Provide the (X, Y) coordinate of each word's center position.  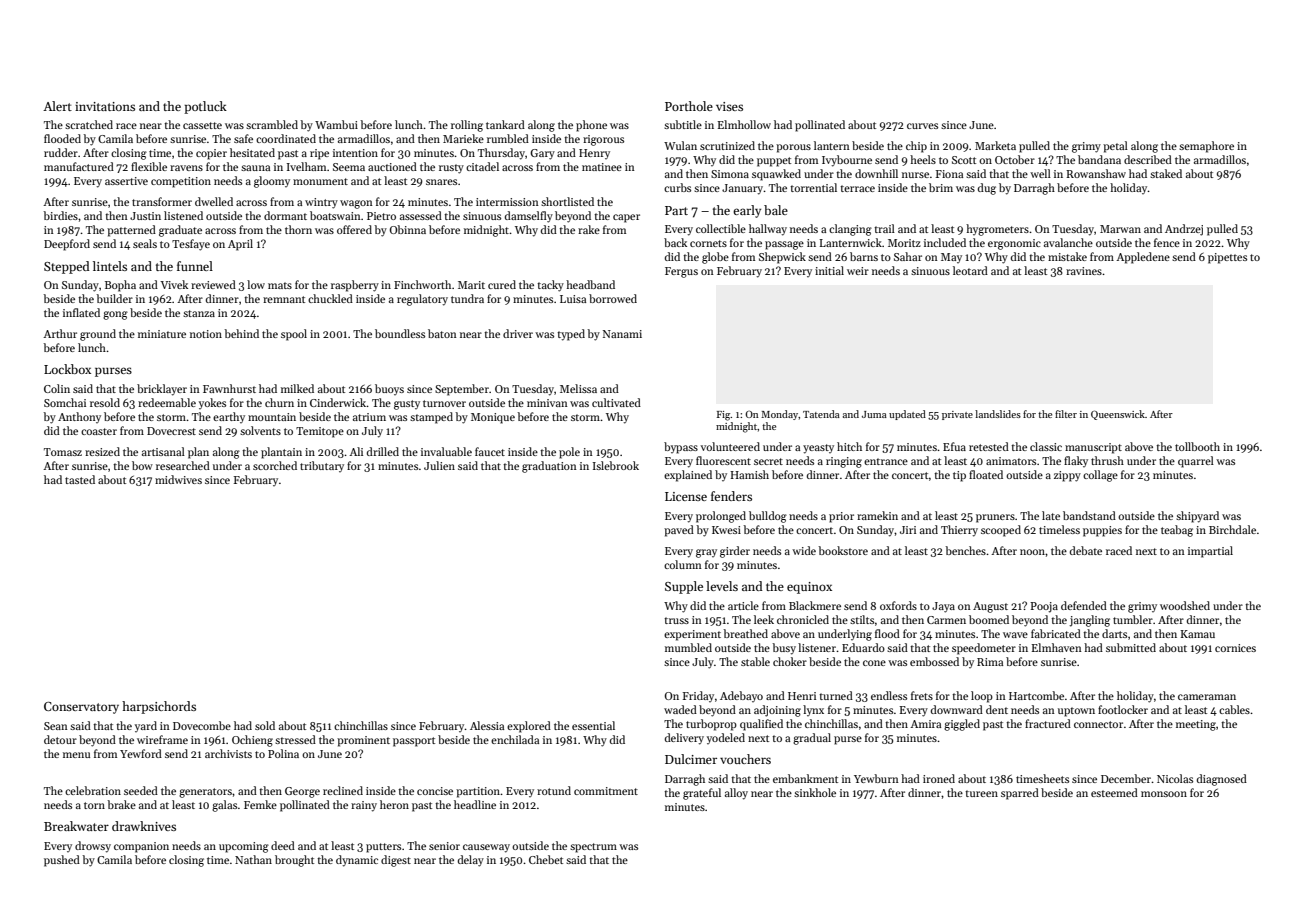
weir (858, 271)
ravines (1084, 271)
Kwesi (726, 530)
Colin (57, 388)
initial (829, 270)
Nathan (253, 859)
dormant (285, 215)
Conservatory (81, 708)
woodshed (1185, 605)
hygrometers (997, 230)
